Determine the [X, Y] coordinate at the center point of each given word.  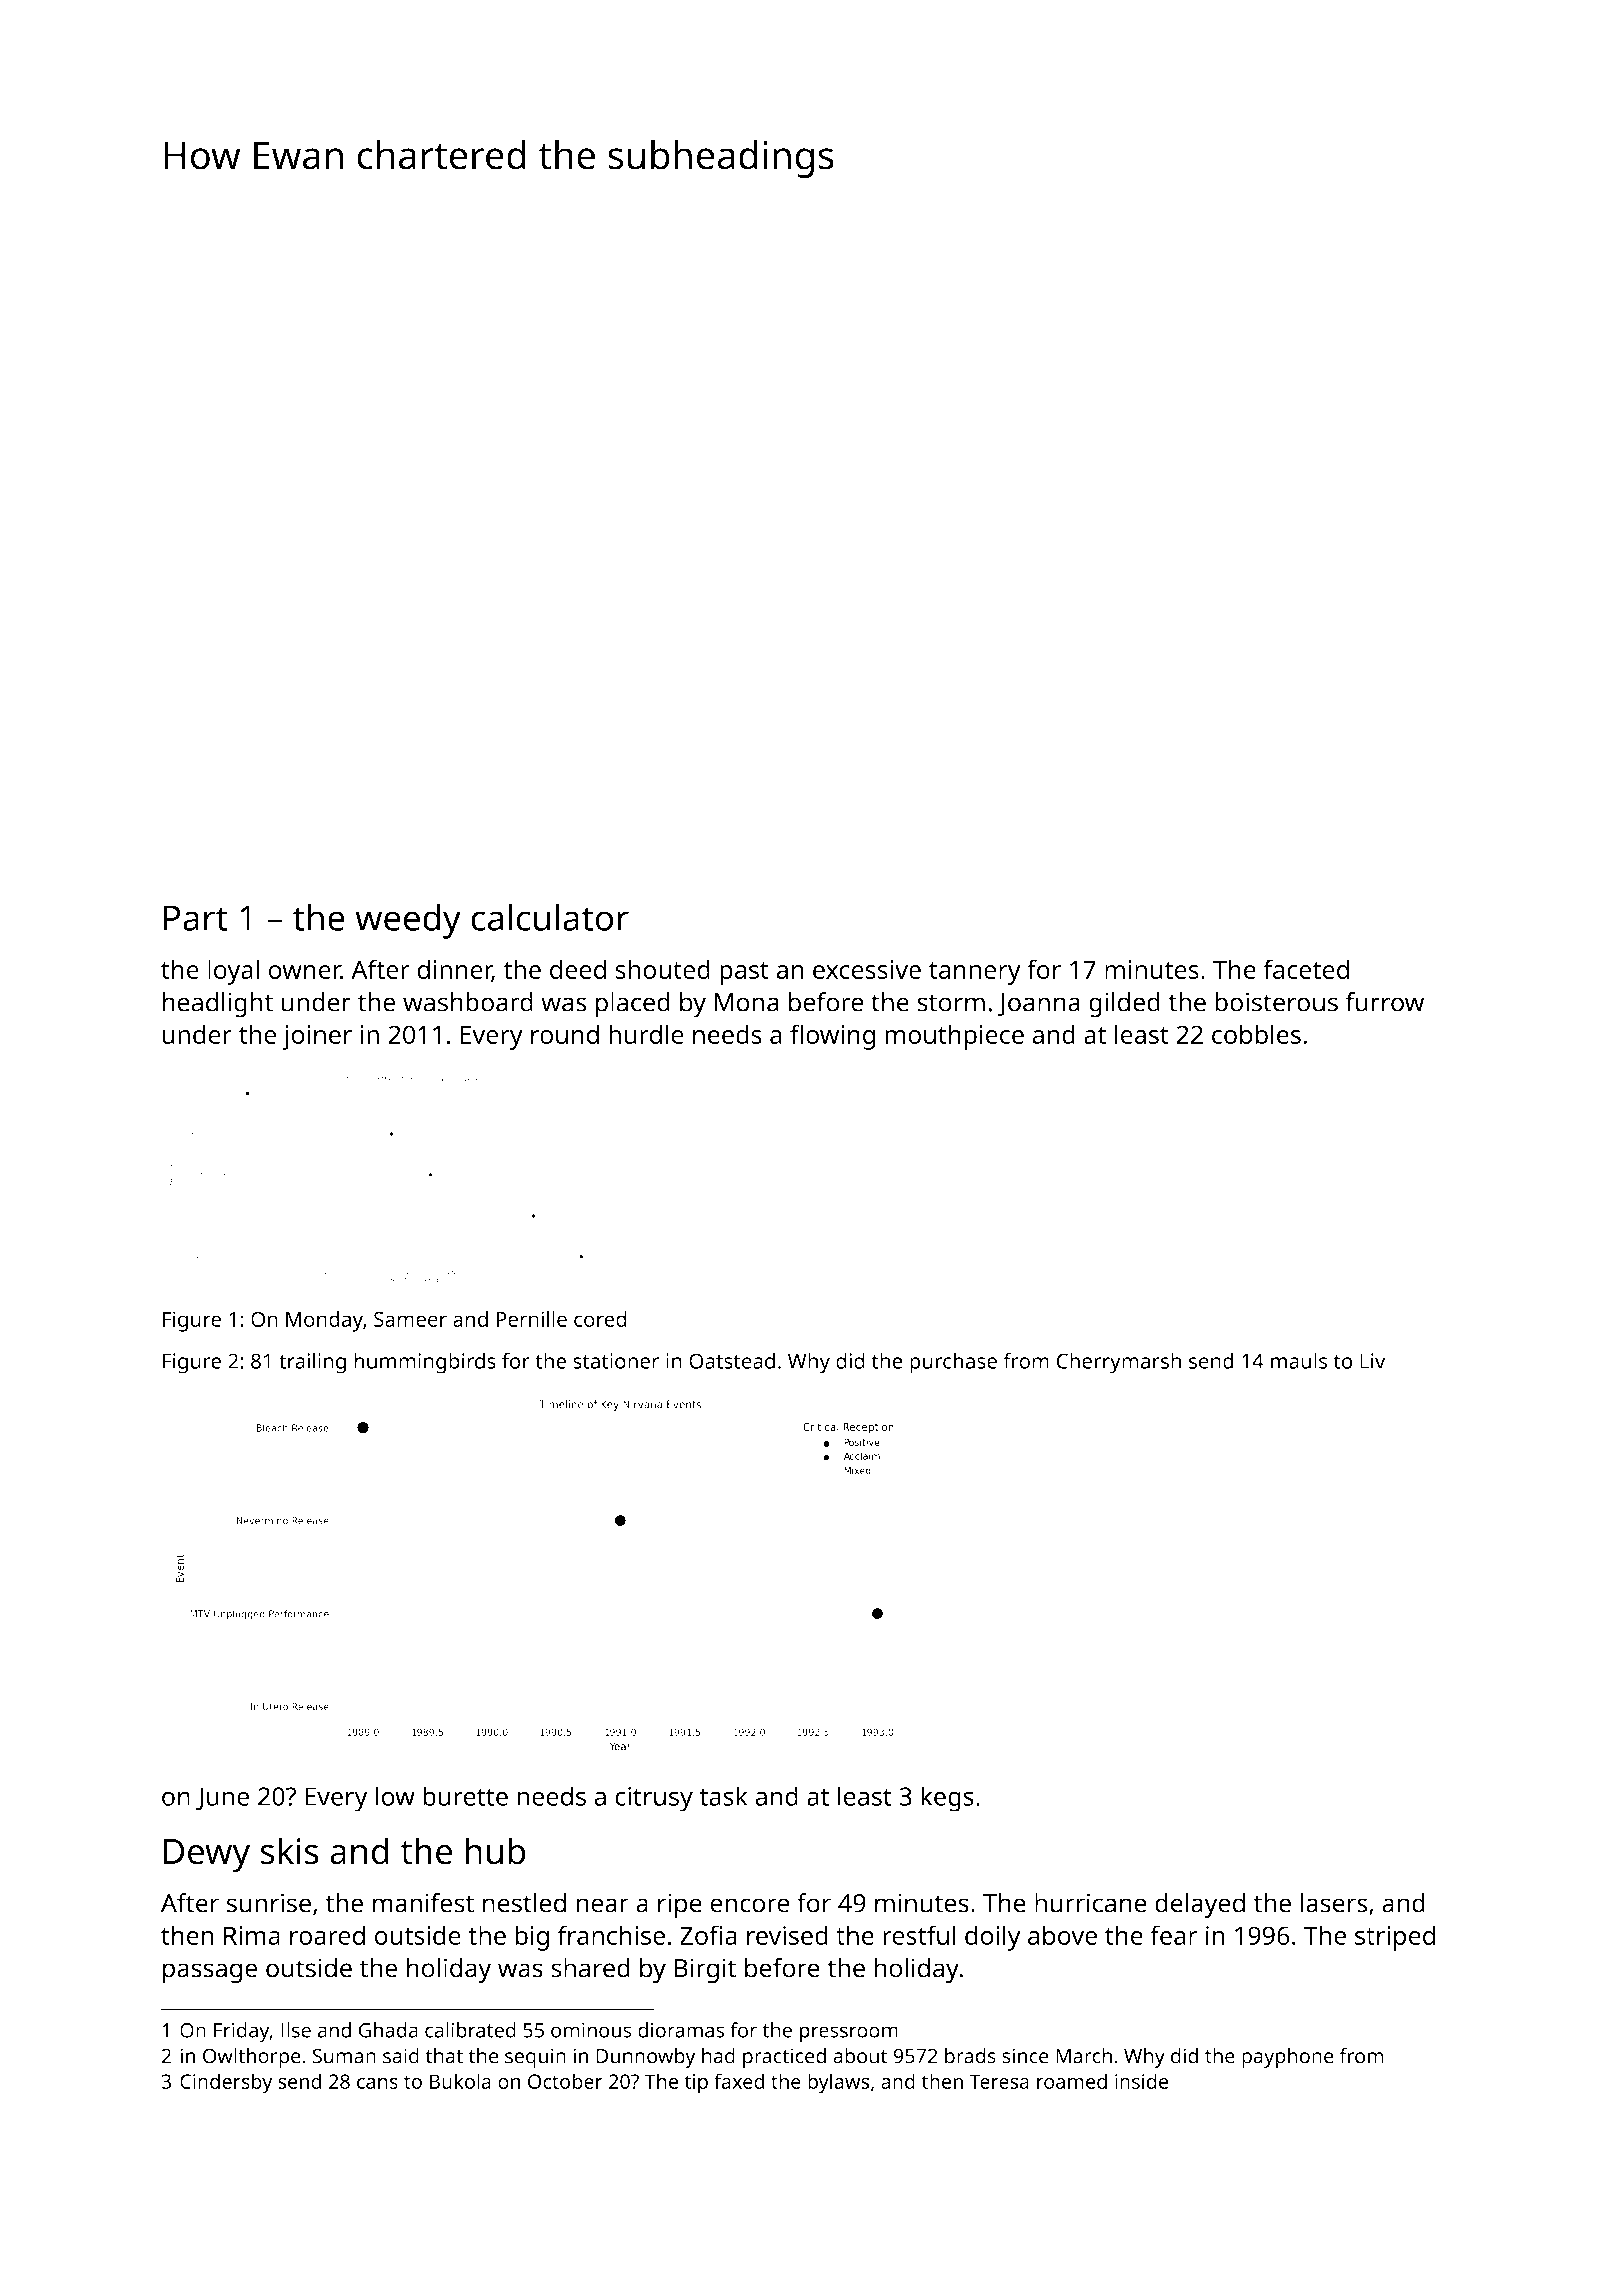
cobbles [1256, 1034]
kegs [947, 1799]
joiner [317, 1037]
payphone [1288, 2058]
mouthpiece [954, 1037]
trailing [312, 1363]
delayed [1200, 1906]
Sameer [410, 1319]
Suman [344, 2056]
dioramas [681, 2030]
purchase [953, 1363]
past [744, 973]
